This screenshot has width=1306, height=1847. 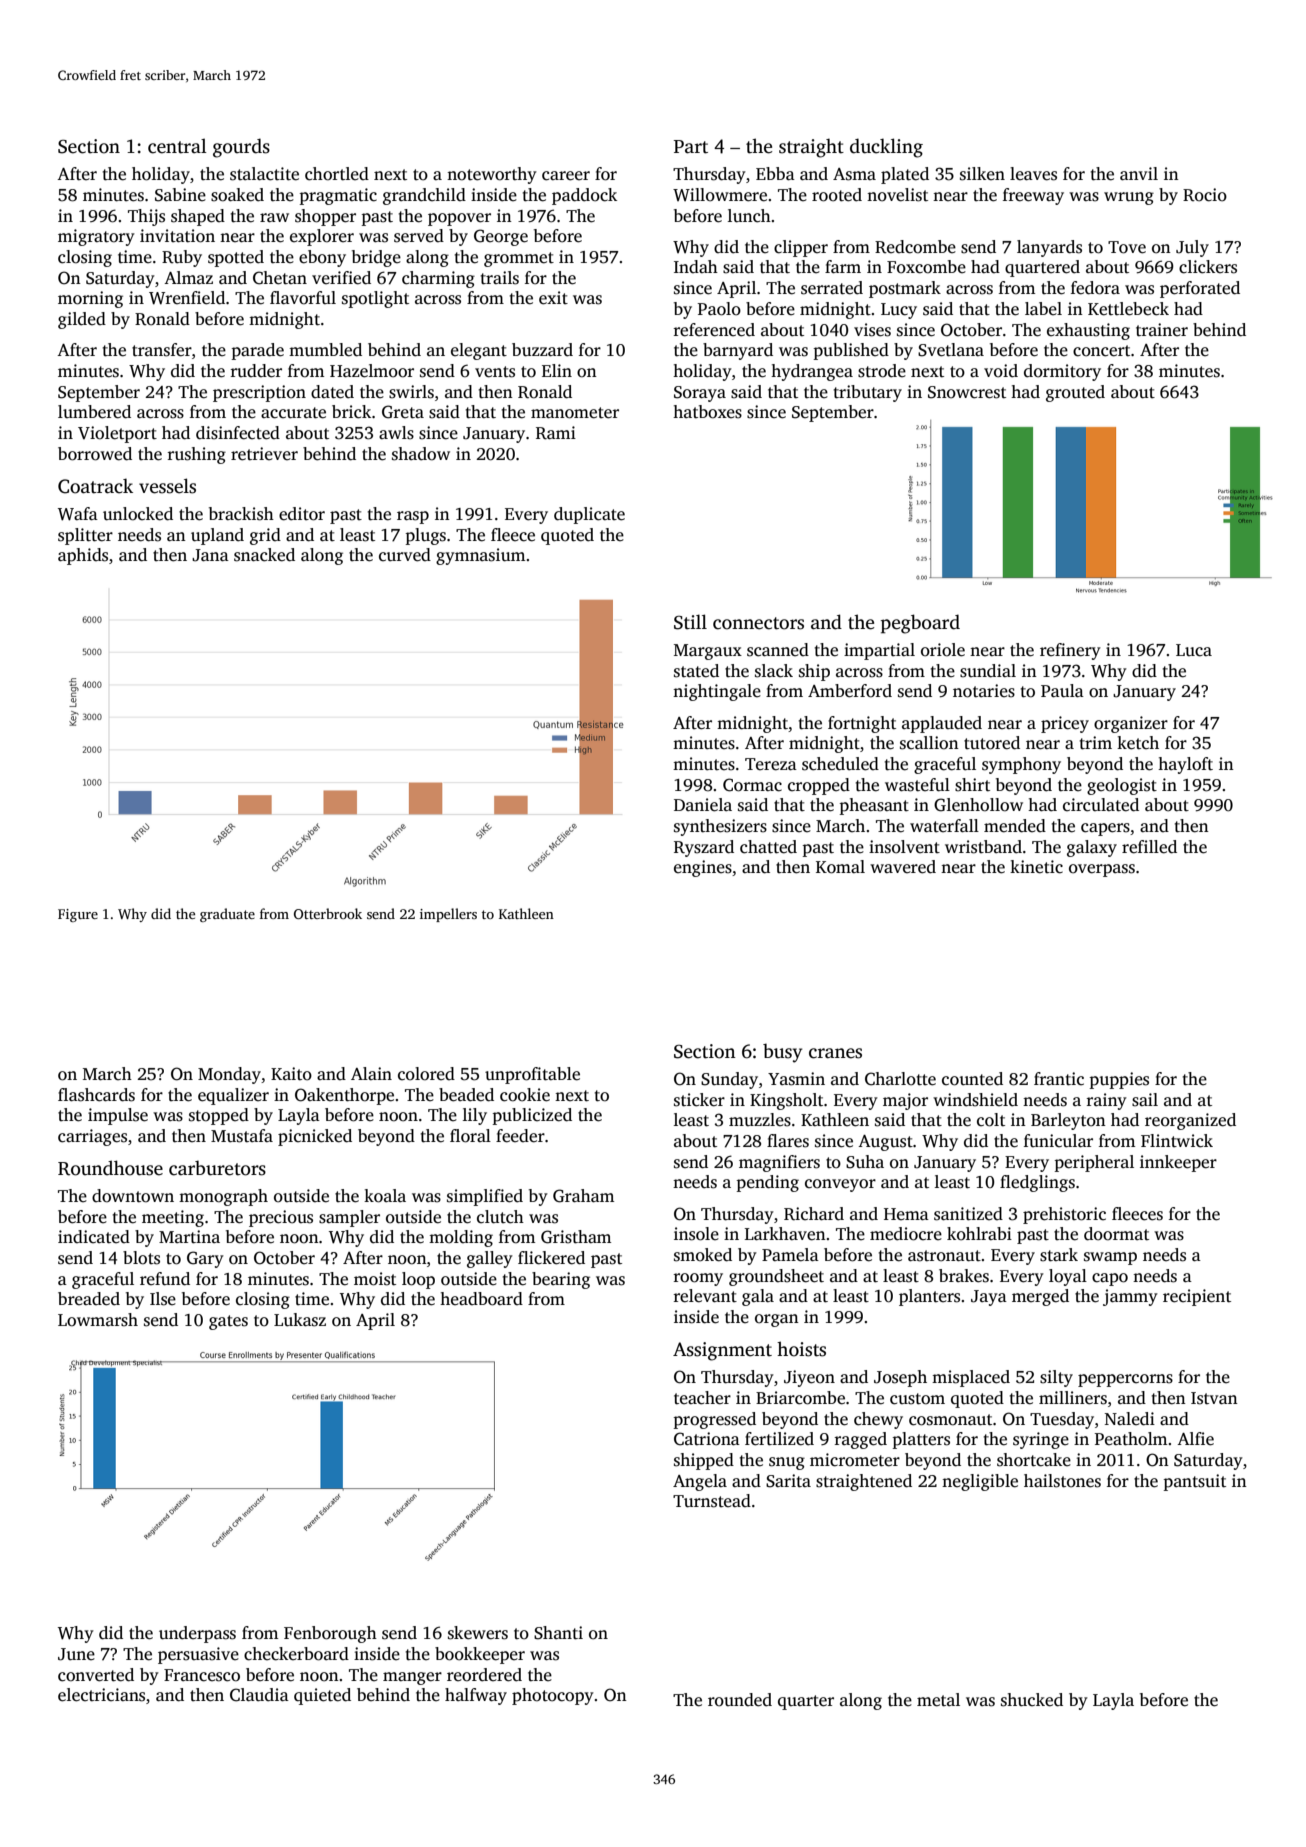 What do you see at coordinates (476, 1696) in the screenshot?
I see `halfway` at bounding box center [476, 1696].
